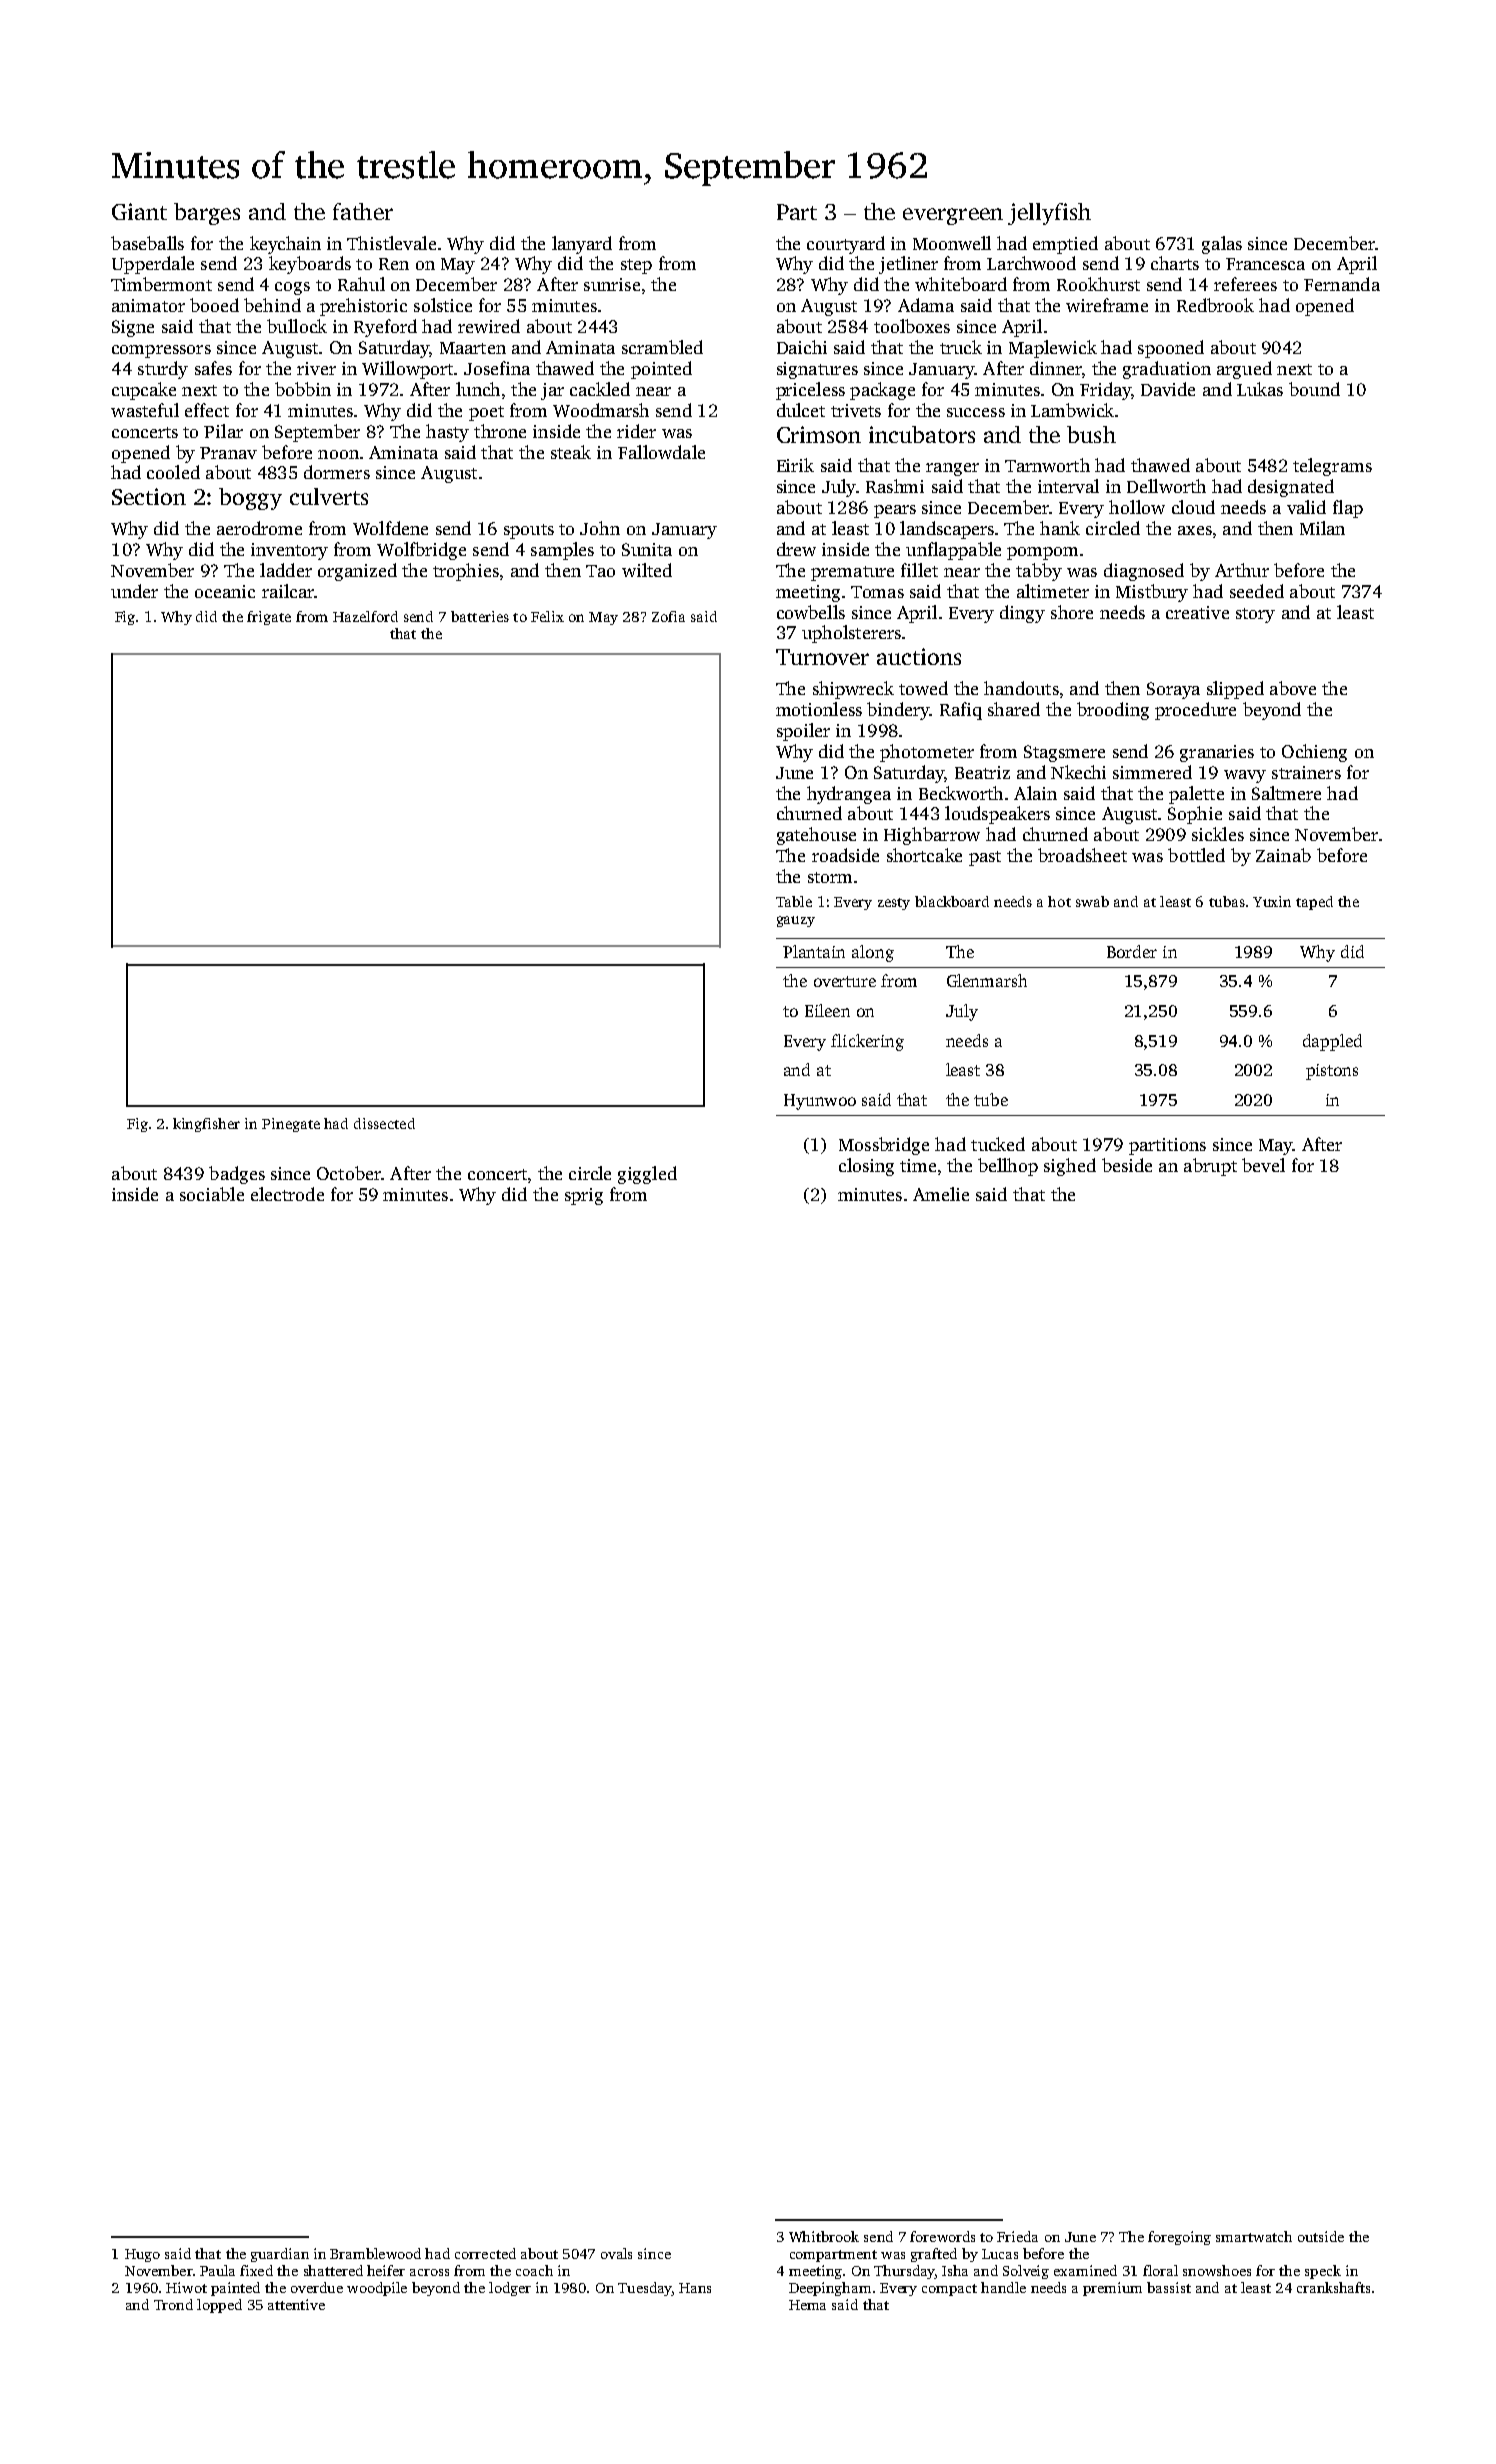 This page has width=1496, height=2464. What do you see at coordinates (296, 2304) in the page?
I see `attentive` at bounding box center [296, 2304].
